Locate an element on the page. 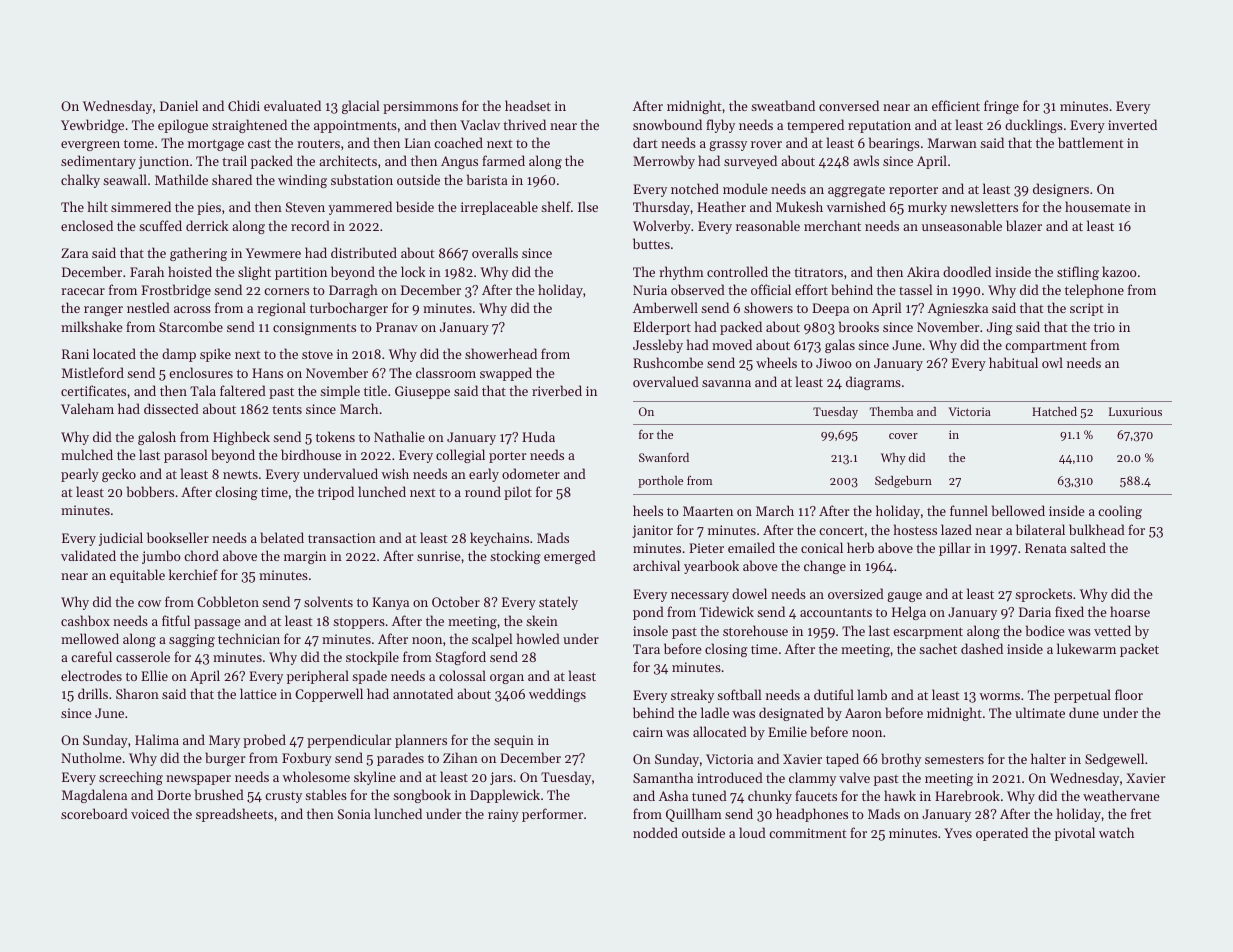 The image size is (1233, 952). sweatband is located at coordinates (783, 105).
